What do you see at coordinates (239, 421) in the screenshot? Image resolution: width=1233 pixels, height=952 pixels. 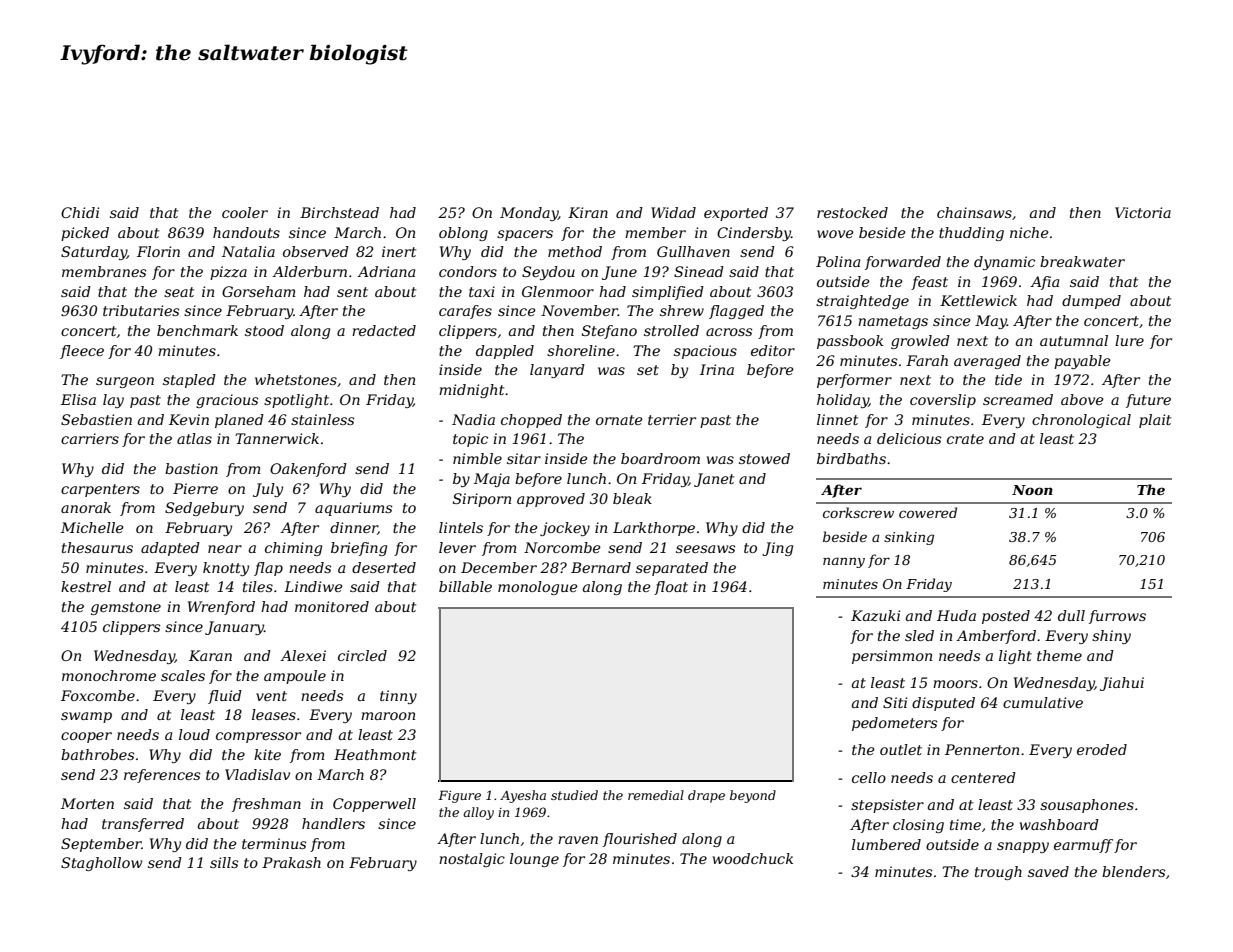 I see `planed` at bounding box center [239, 421].
